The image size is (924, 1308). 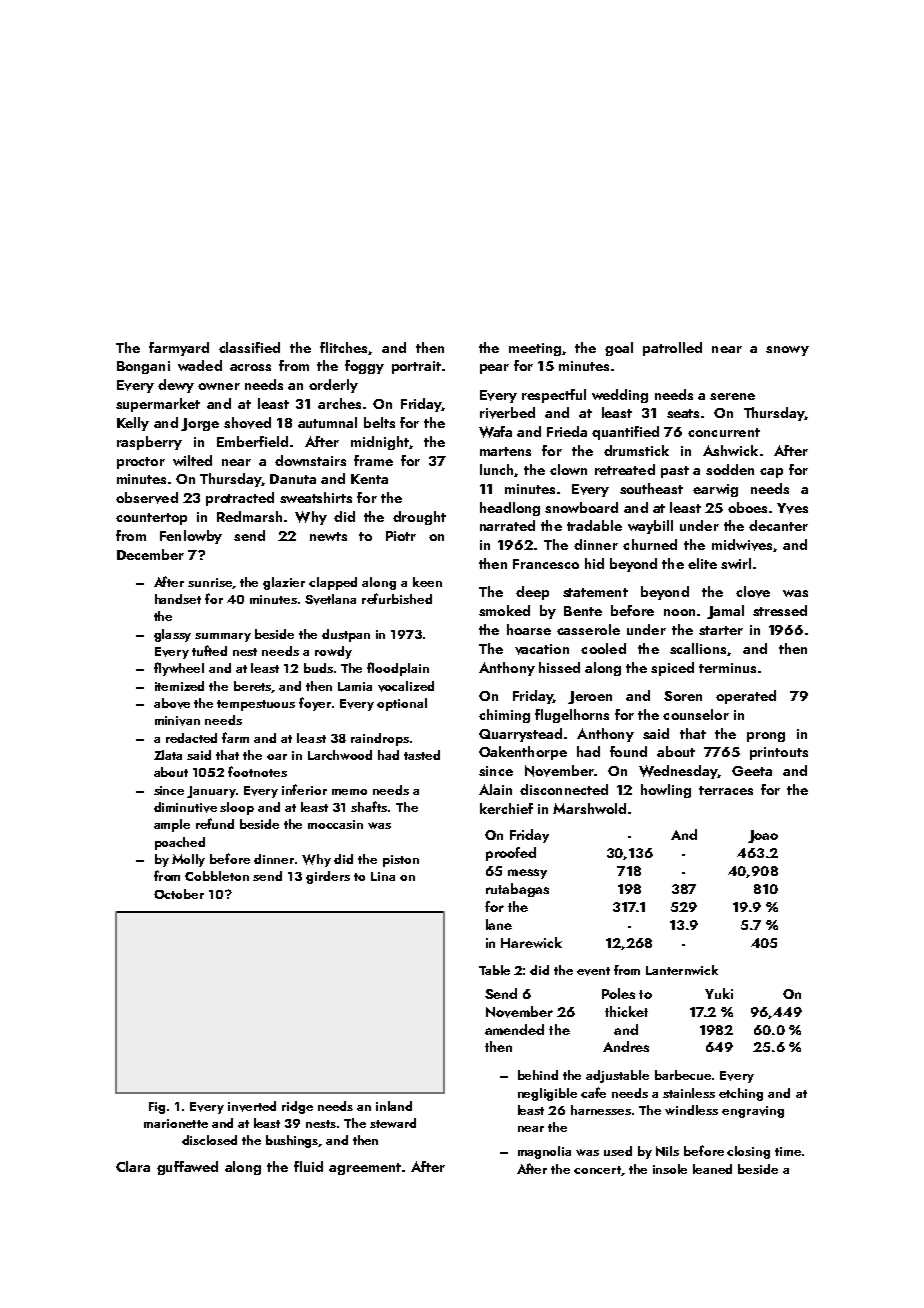 I want to click on amended, so click(x=514, y=1029).
